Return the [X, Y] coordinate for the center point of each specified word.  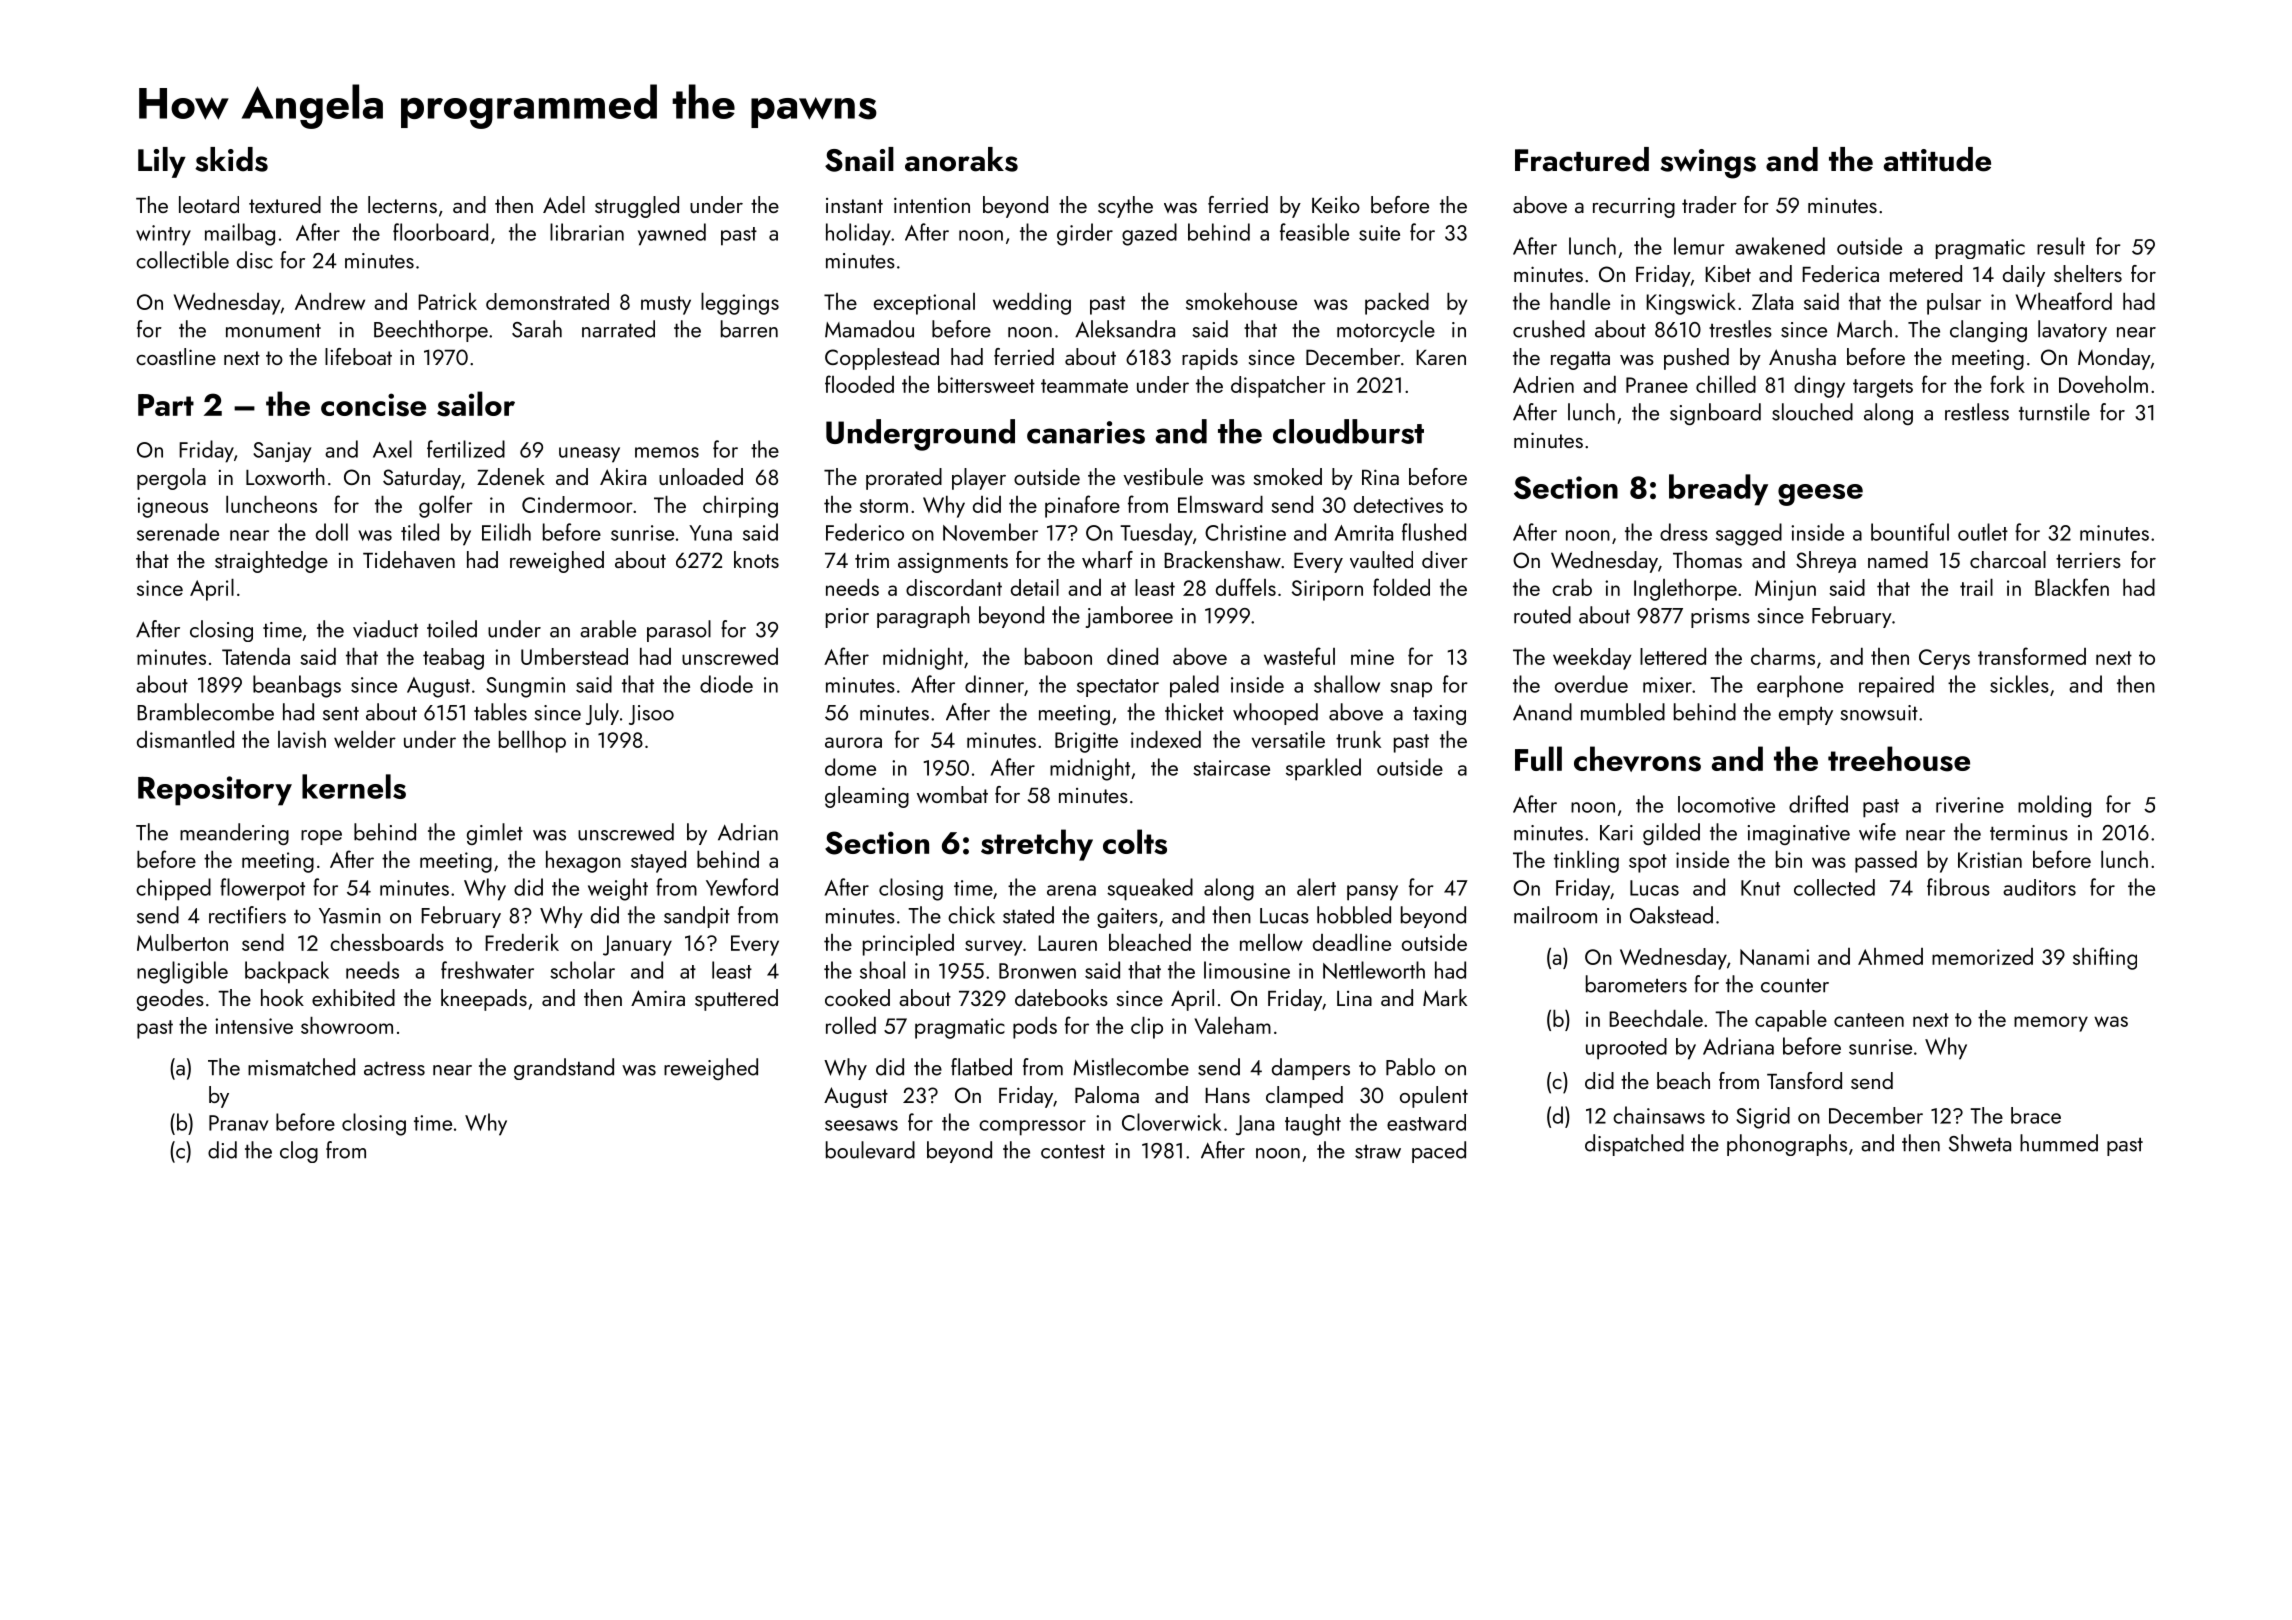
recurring [1634, 208]
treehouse [1899, 759]
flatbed [981, 1067]
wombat [952, 794]
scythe [1125, 207]
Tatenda [256, 656]
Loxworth [285, 476]
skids [231, 159]
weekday [1592, 659]
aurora [853, 742]
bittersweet [986, 384]
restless [1977, 412]
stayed [658, 862]
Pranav [238, 1123]
